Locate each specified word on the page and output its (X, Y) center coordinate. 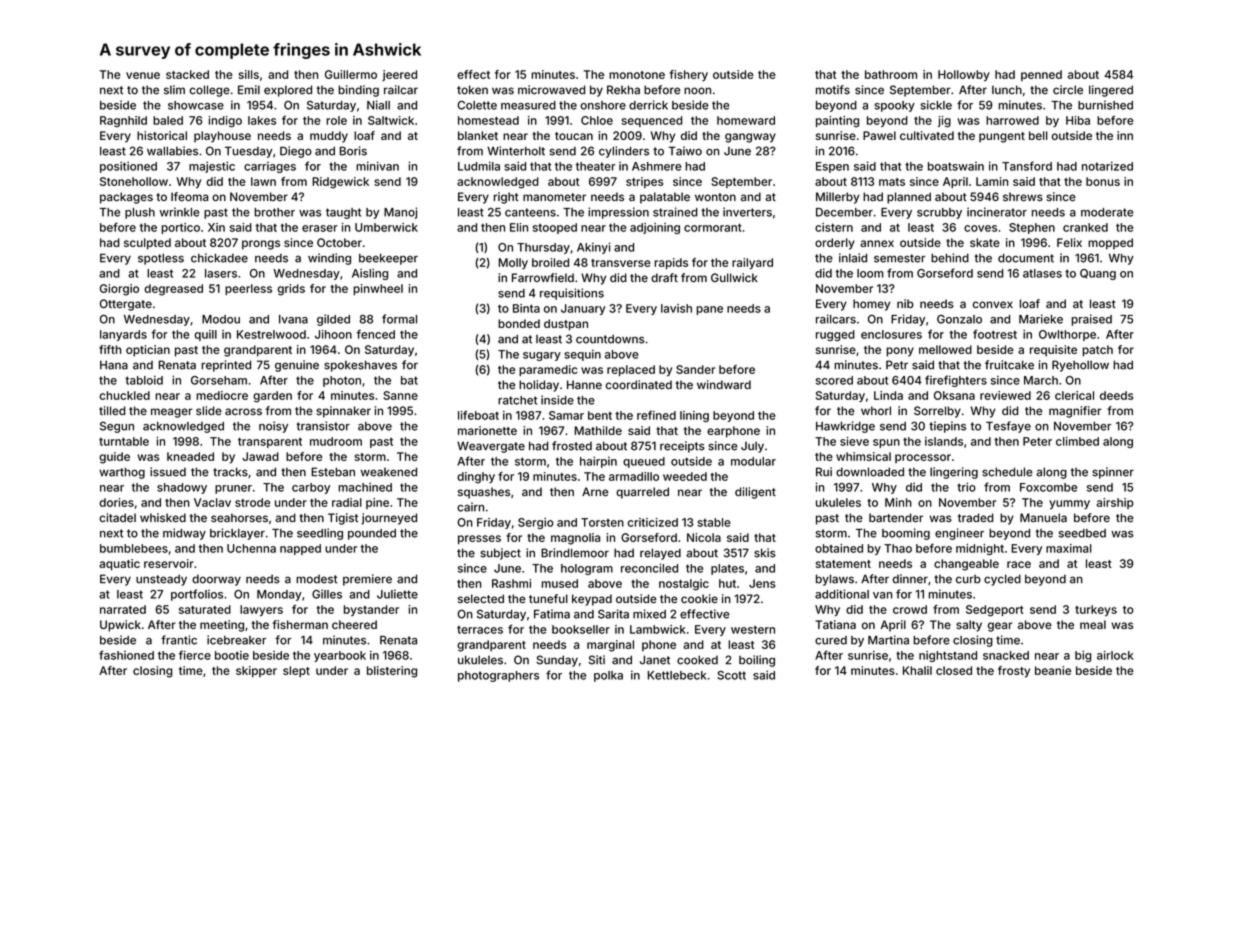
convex (993, 305)
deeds (1116, 395)
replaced (631, 370)
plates (727, 569)
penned (1041, 75)
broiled (550, 262)
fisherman (300, 624)
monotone (637, 75)
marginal (610, 646)
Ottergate (126, 305)
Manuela (1043, 518)
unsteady (161, 580)
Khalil (917, 670)
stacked (187, 74)
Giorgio (119, 290)
